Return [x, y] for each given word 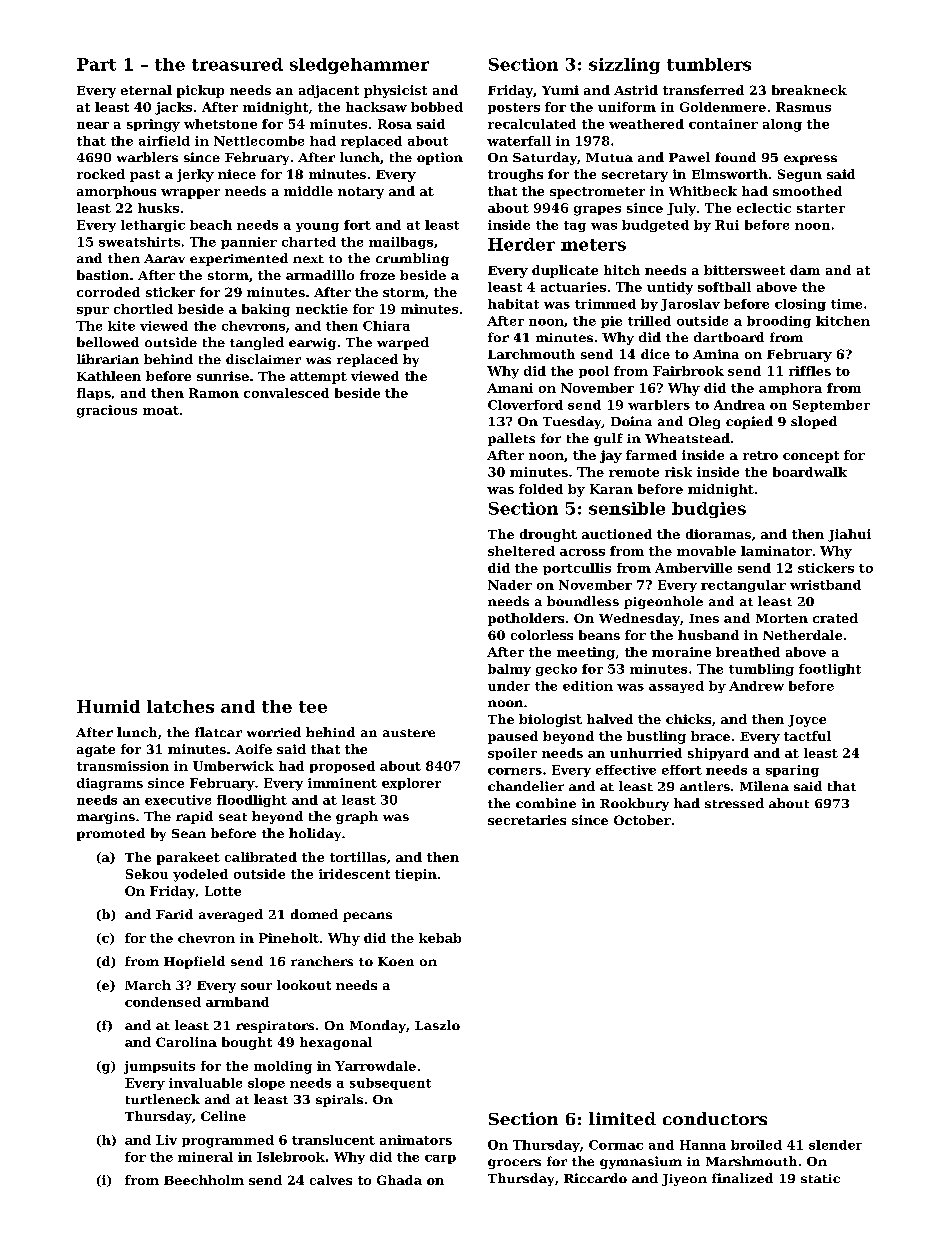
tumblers [709, 64]
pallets [511, 439]
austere [409, 733]
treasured [237, 64]
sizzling [624, 66]
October [642, 820]
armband [237, 1002]
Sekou [147, 874]
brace [710, 736]
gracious [107, 411]
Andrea [739, 405]
